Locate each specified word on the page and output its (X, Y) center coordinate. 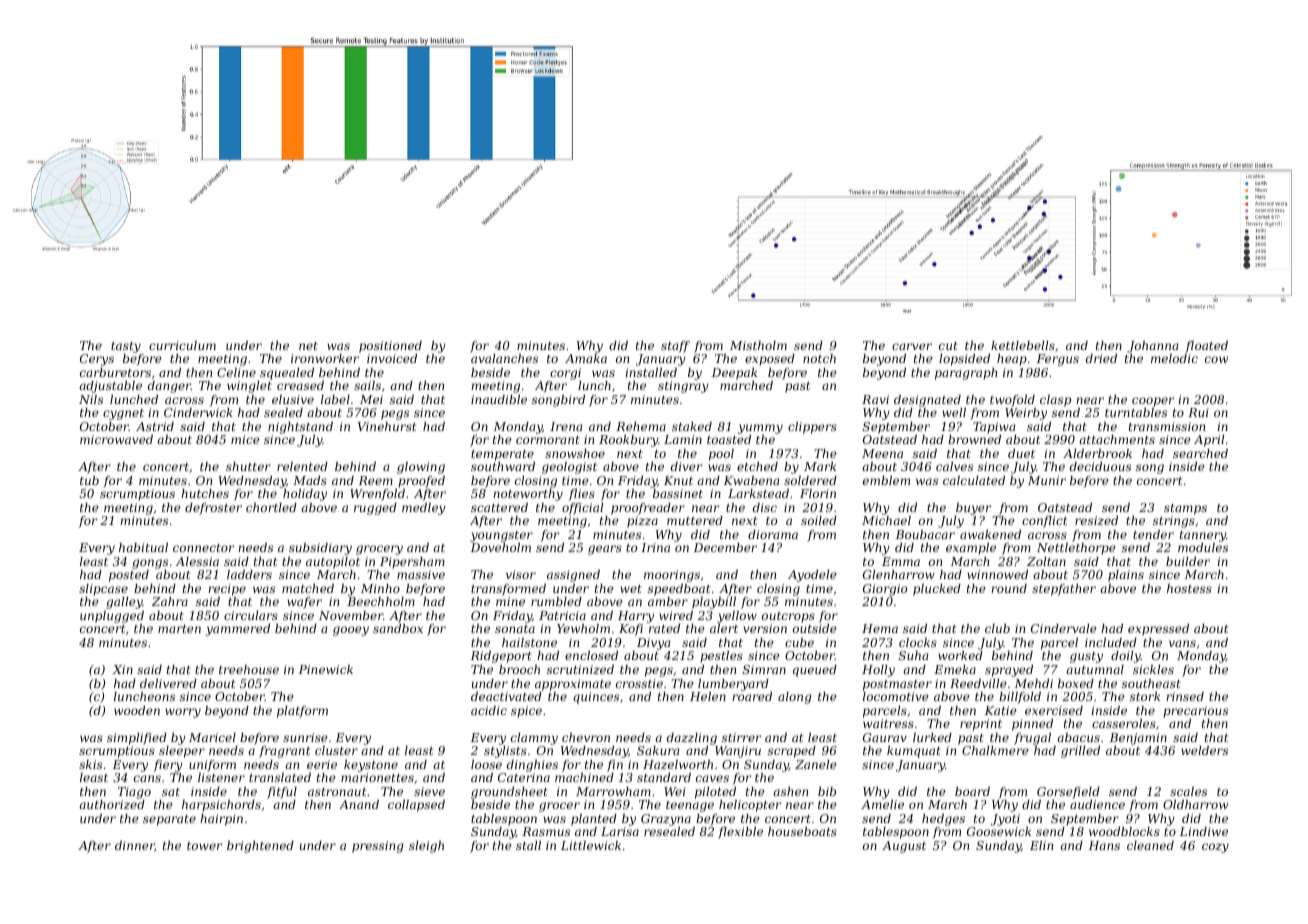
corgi (565, 374)
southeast (1151, 683)
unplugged (112, 617)
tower (204, 846)
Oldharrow (1195, 804)
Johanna (1153, 347)
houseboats (802, 831)
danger (169, 387)
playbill (714, 603)
